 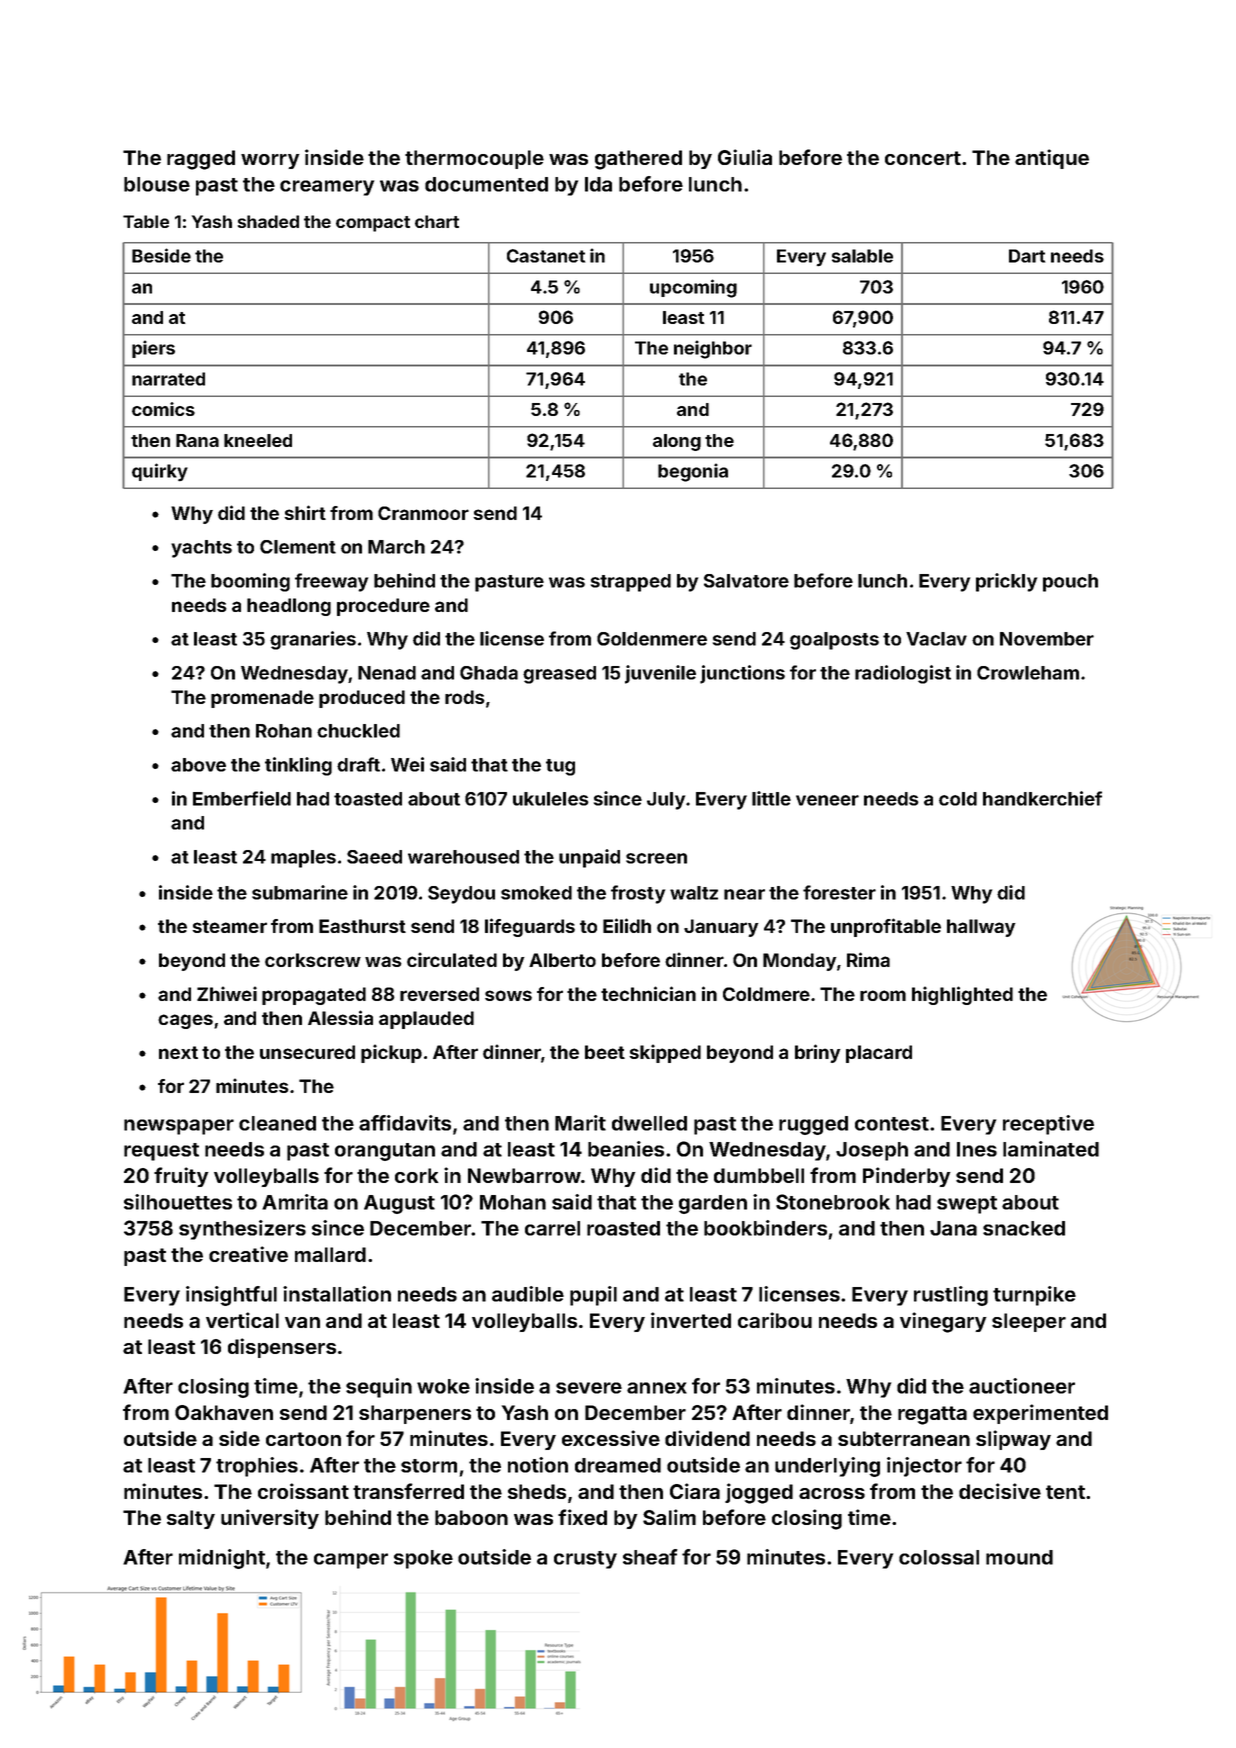 What do you see at coordinates (1052, 159) in the image?
I see `antique` at bounding box center [1052, 159].
